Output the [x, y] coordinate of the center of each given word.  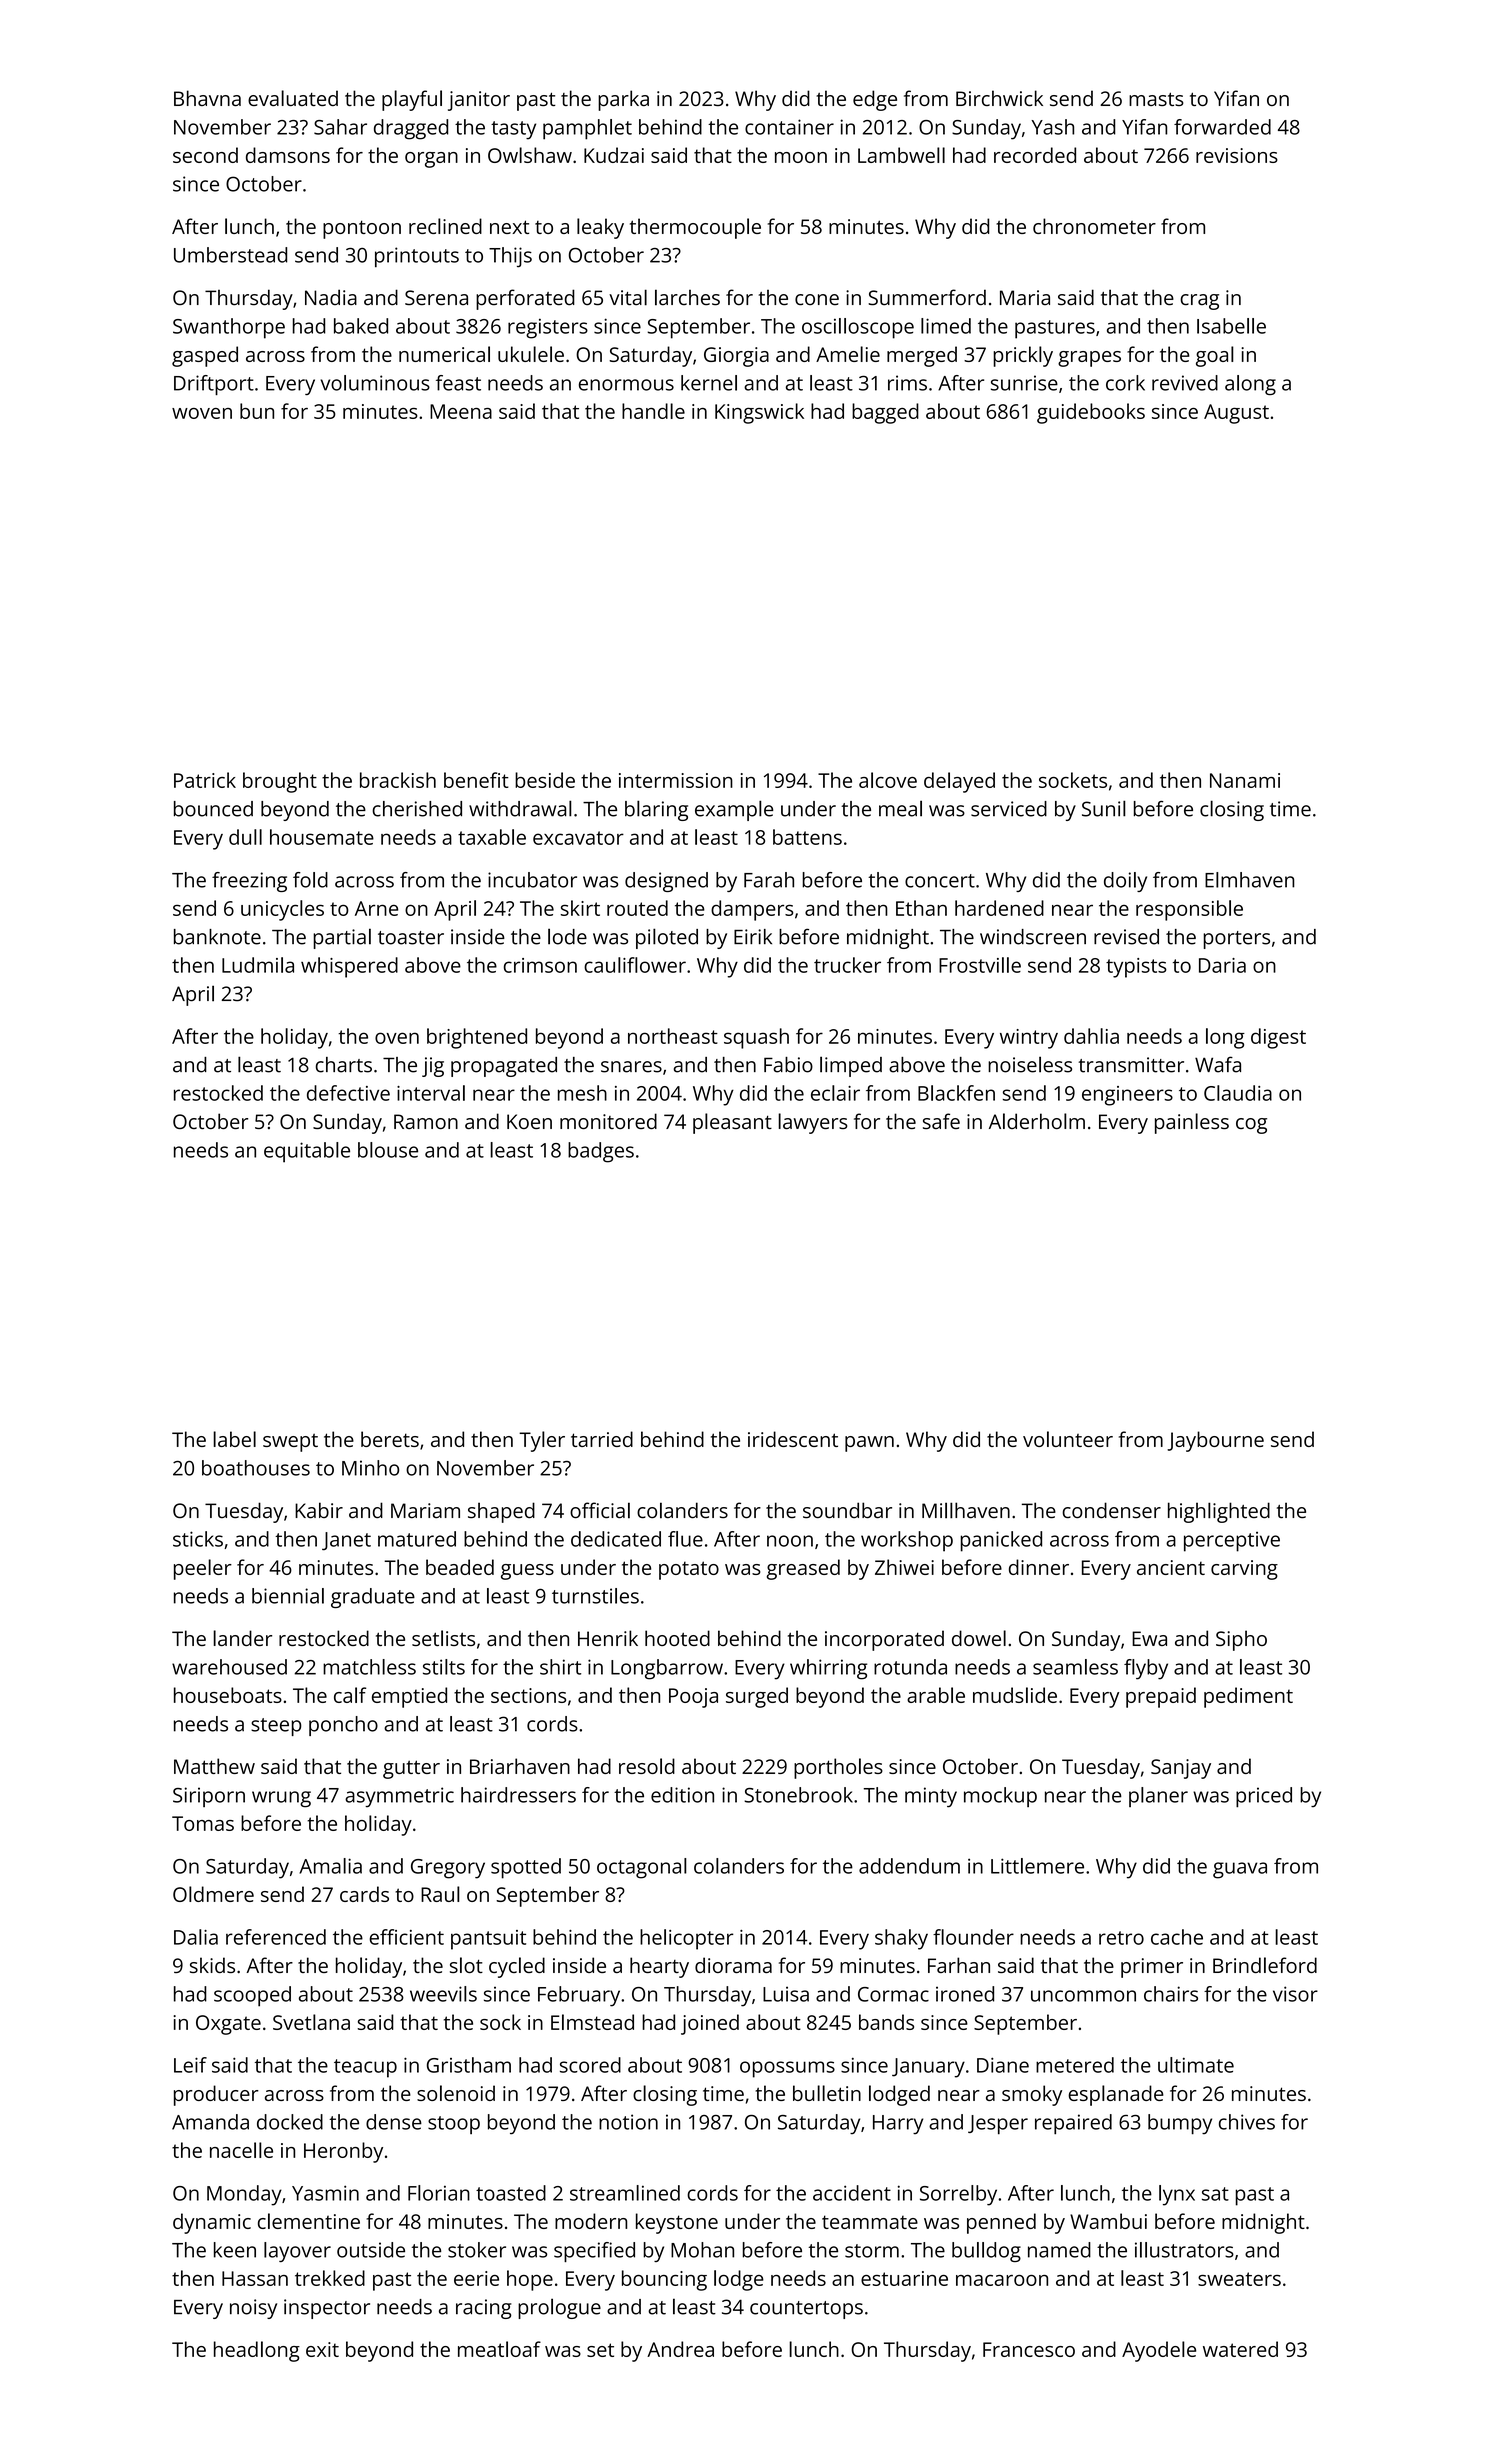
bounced [213, 809]
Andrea [680, 2349]
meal [900, 808]
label [234, 1439]
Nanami [1245, 780]
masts [1156, 99]
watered [1240, 2349]
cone [817, 300]
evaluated [293, 98]
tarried [602, 1439]
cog [1251, 1126]
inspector [327, 2309]
